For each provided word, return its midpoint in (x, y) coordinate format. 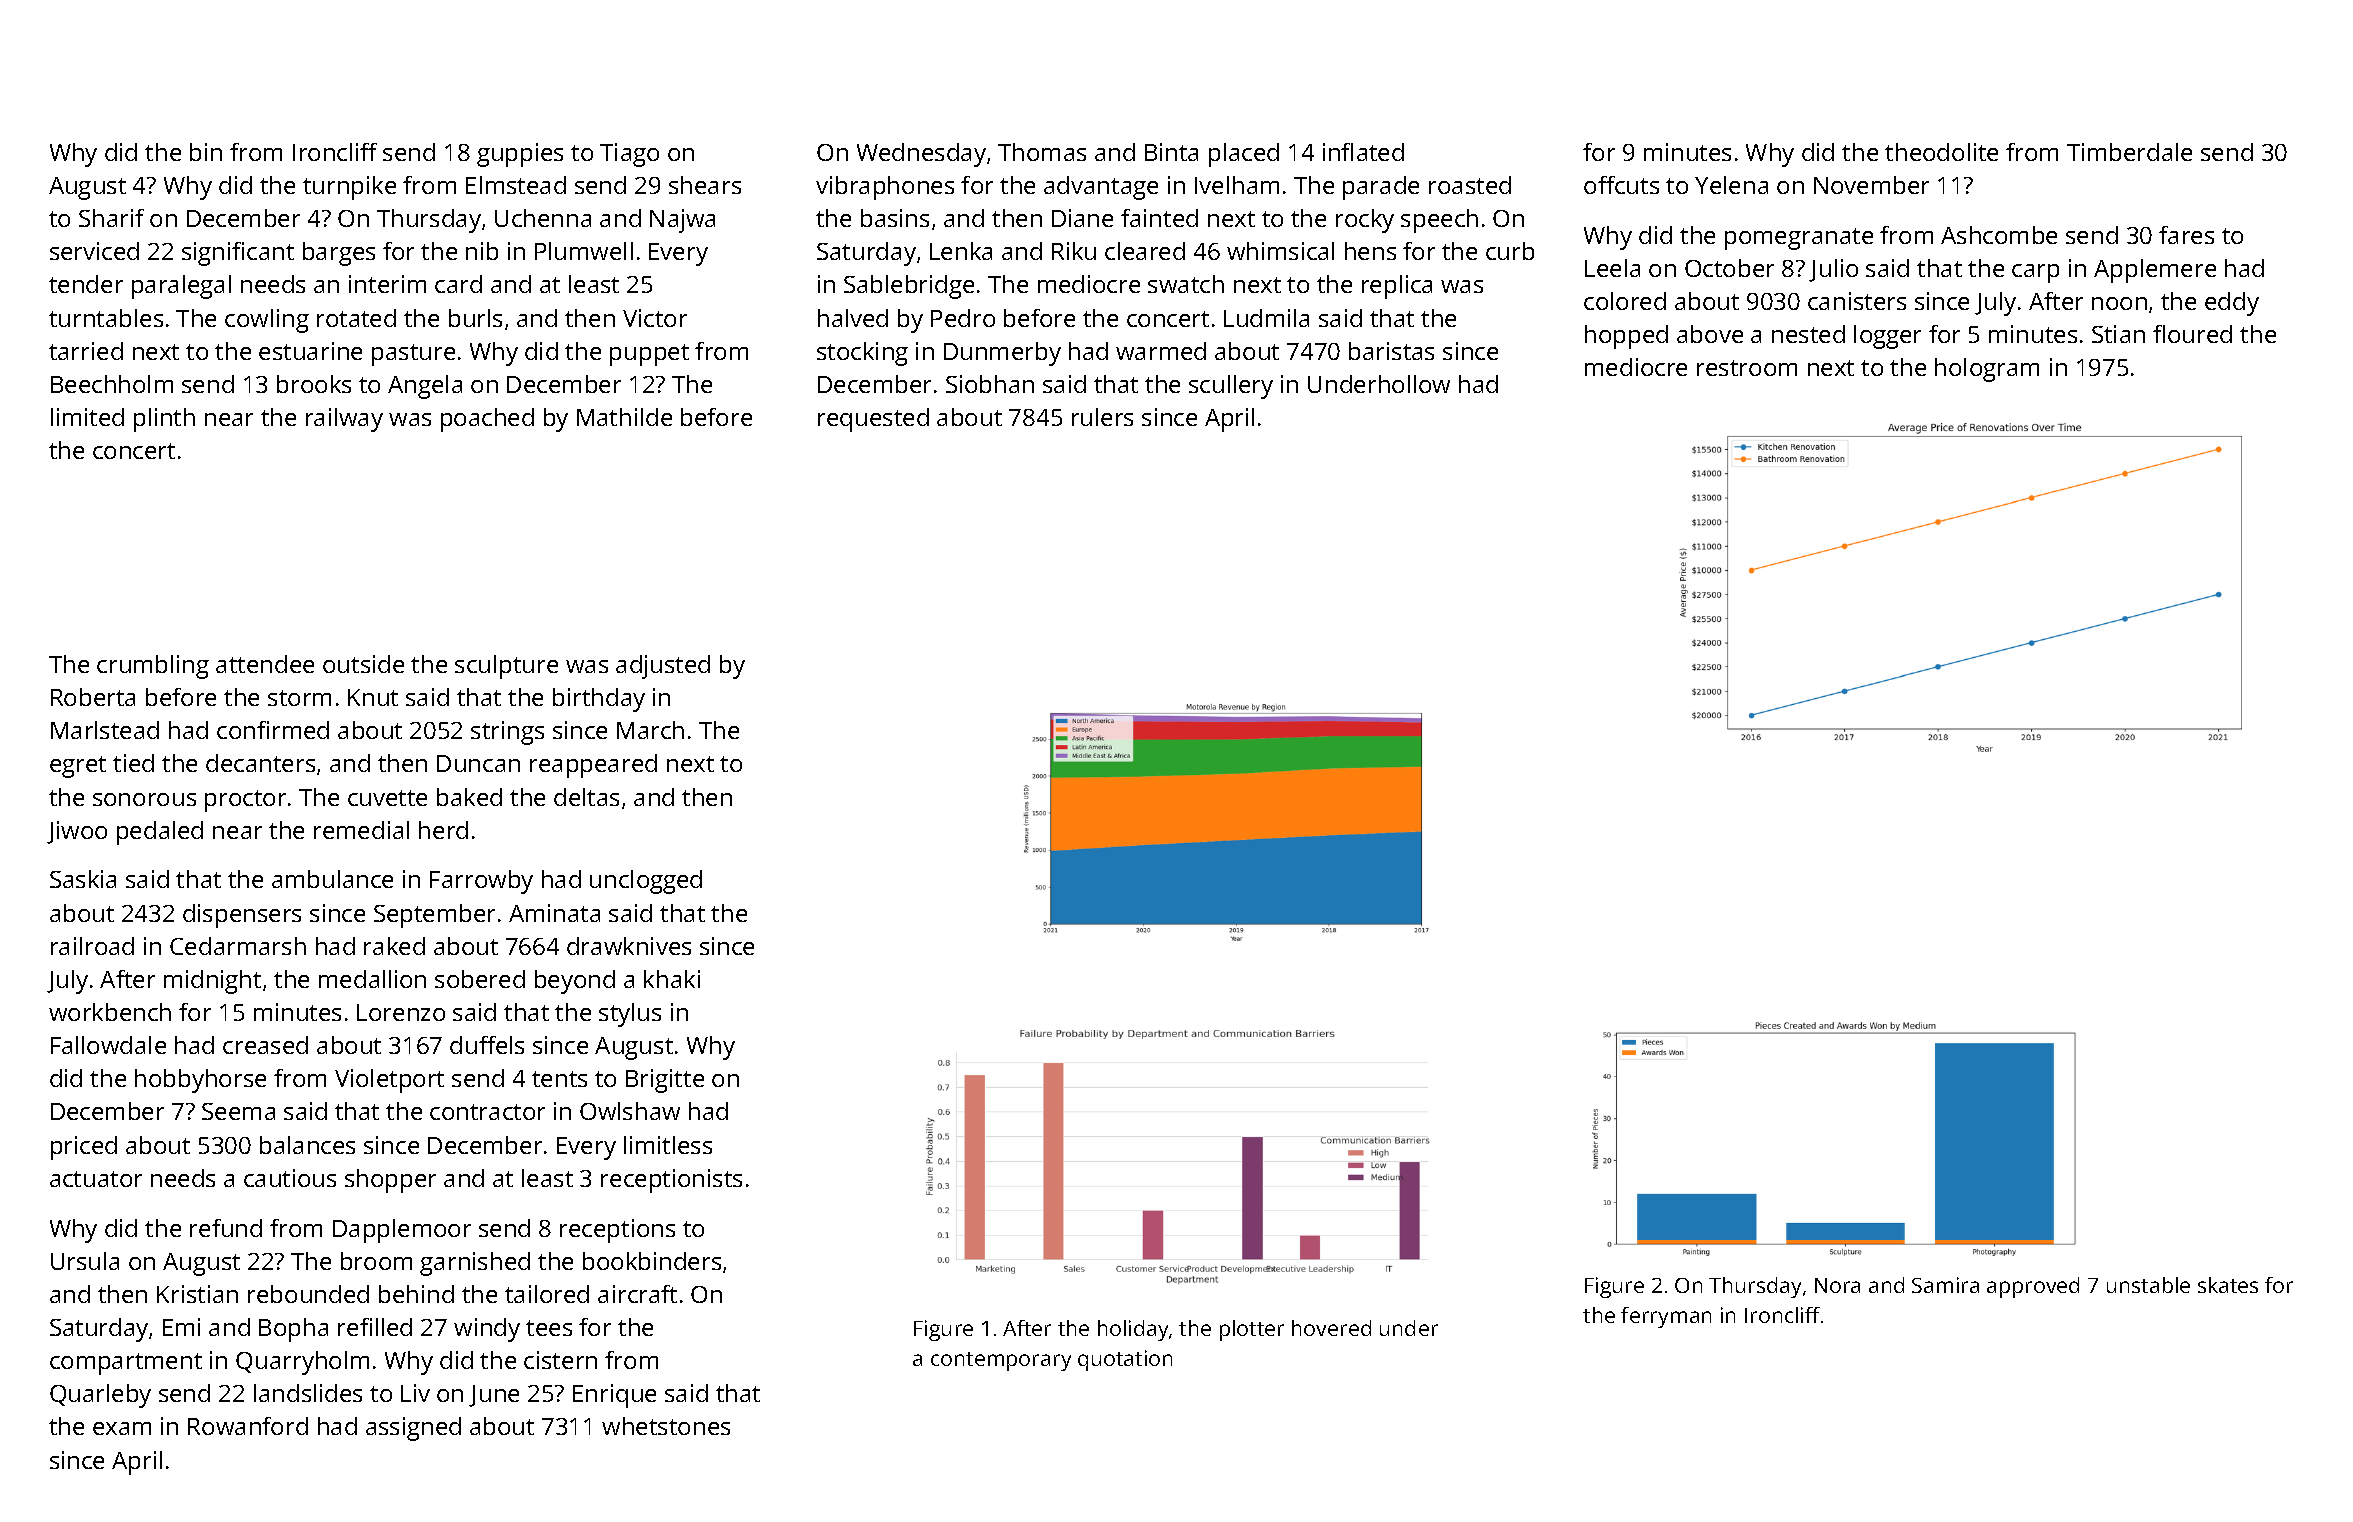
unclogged (646, 882)
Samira (1945, 1285)
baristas (1391, 351)
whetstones (666, 1426)
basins (895, 218)
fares (2186, 235)
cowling (267, 321)
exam (122, 1428)
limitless (668, 1145)
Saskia (83, 879)
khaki (672, 979)
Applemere (2155, 271)
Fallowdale (108, 1045)
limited (87, 417)
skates (2228, 1285)
